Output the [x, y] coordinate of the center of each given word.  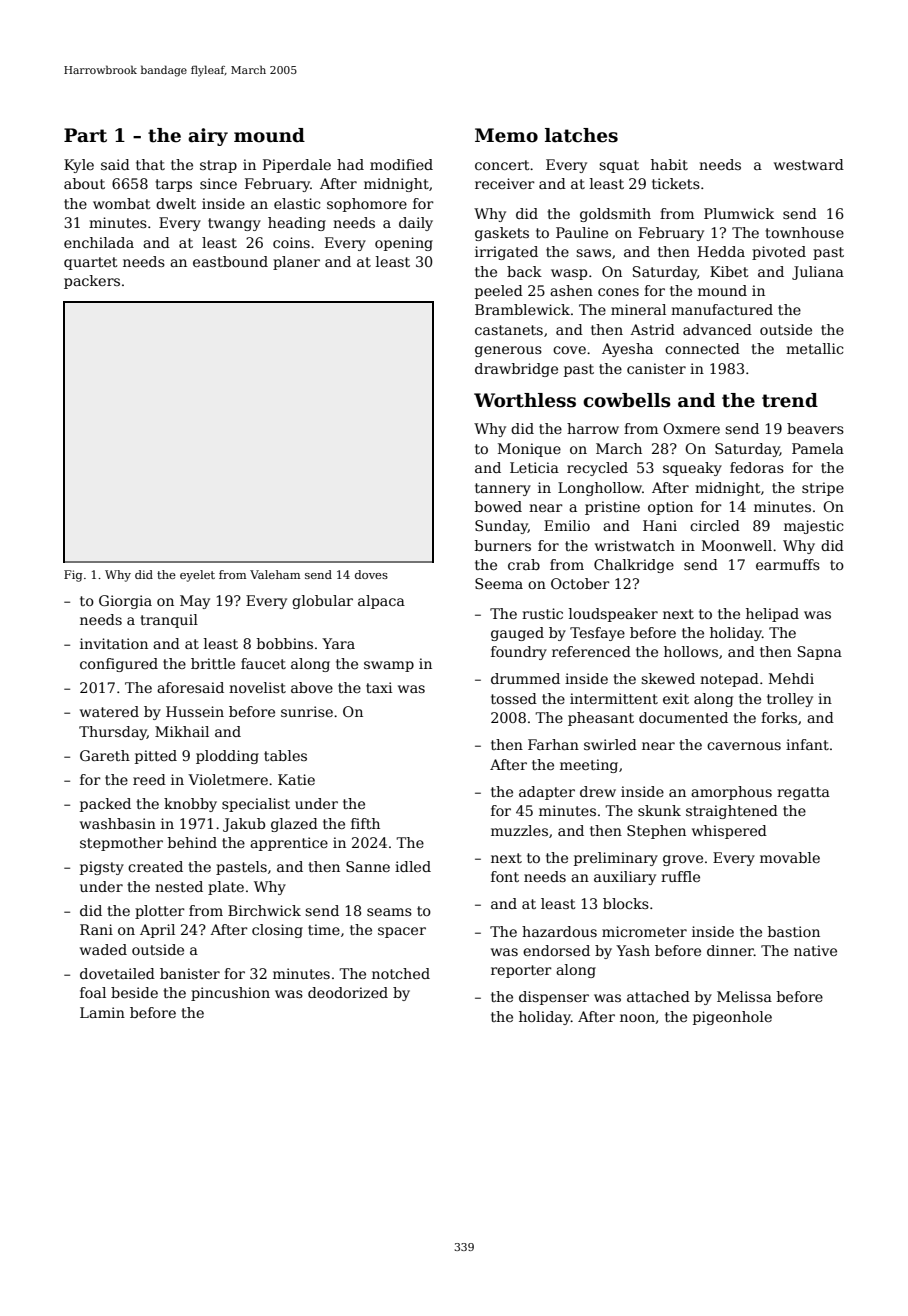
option [670, 508]
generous [508, 351]
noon [637, 1018]
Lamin [102, 1012]
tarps [173, 185]
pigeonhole [732, 1018]
